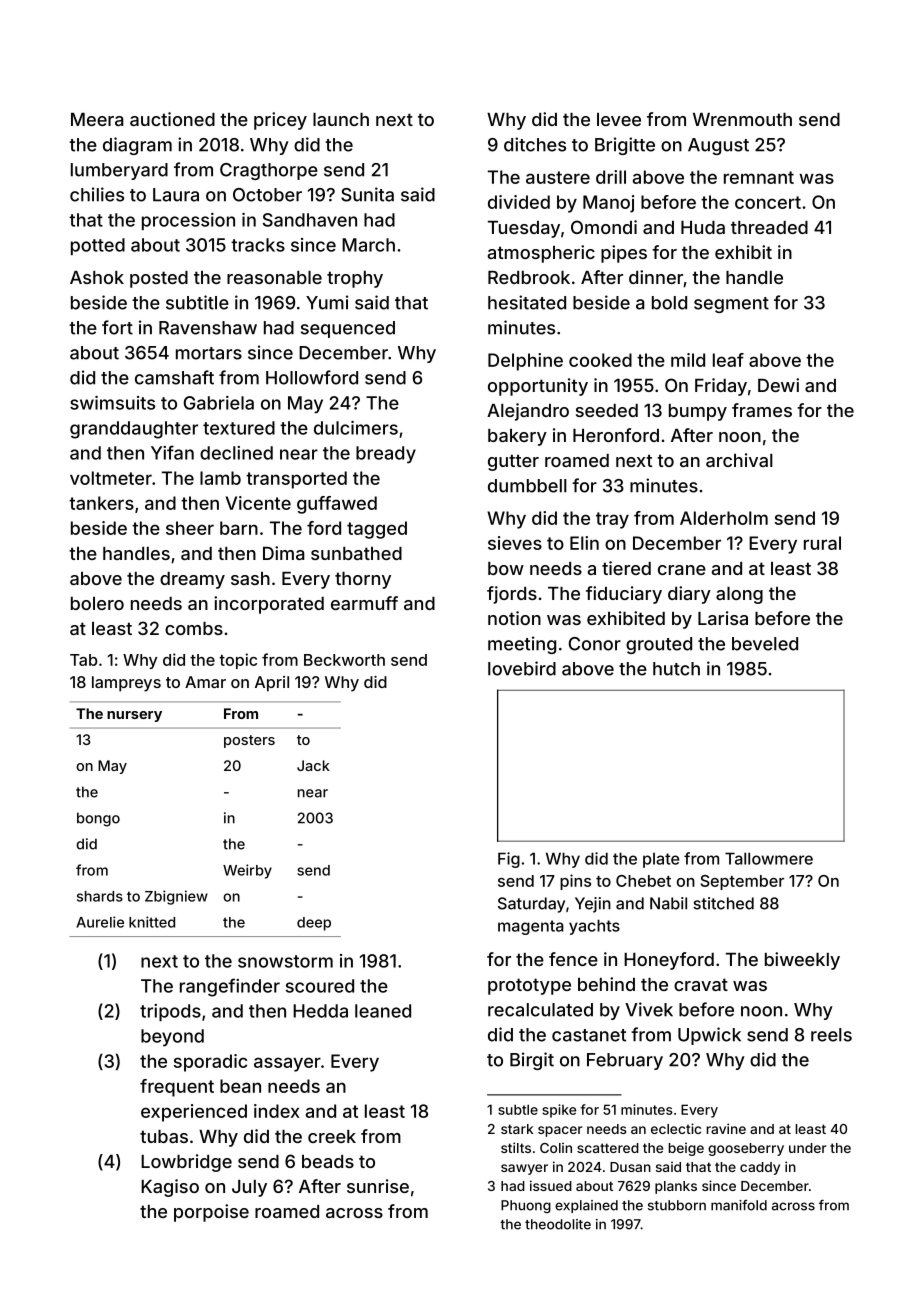 The image size is (924, 1311). I want to click on Tab, so click(83, 660).
